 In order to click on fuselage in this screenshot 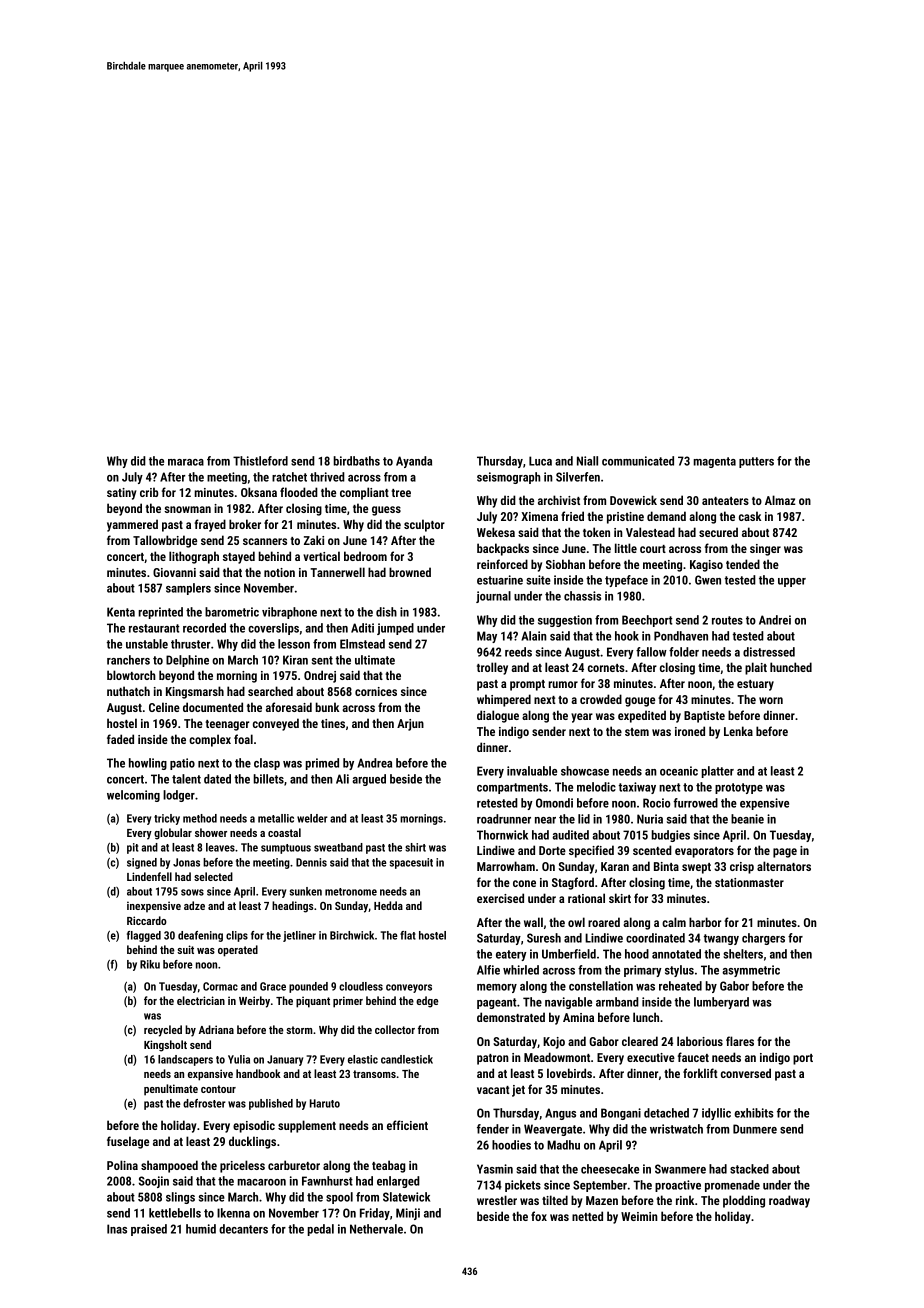, I will do `click(128, 1142)`.
